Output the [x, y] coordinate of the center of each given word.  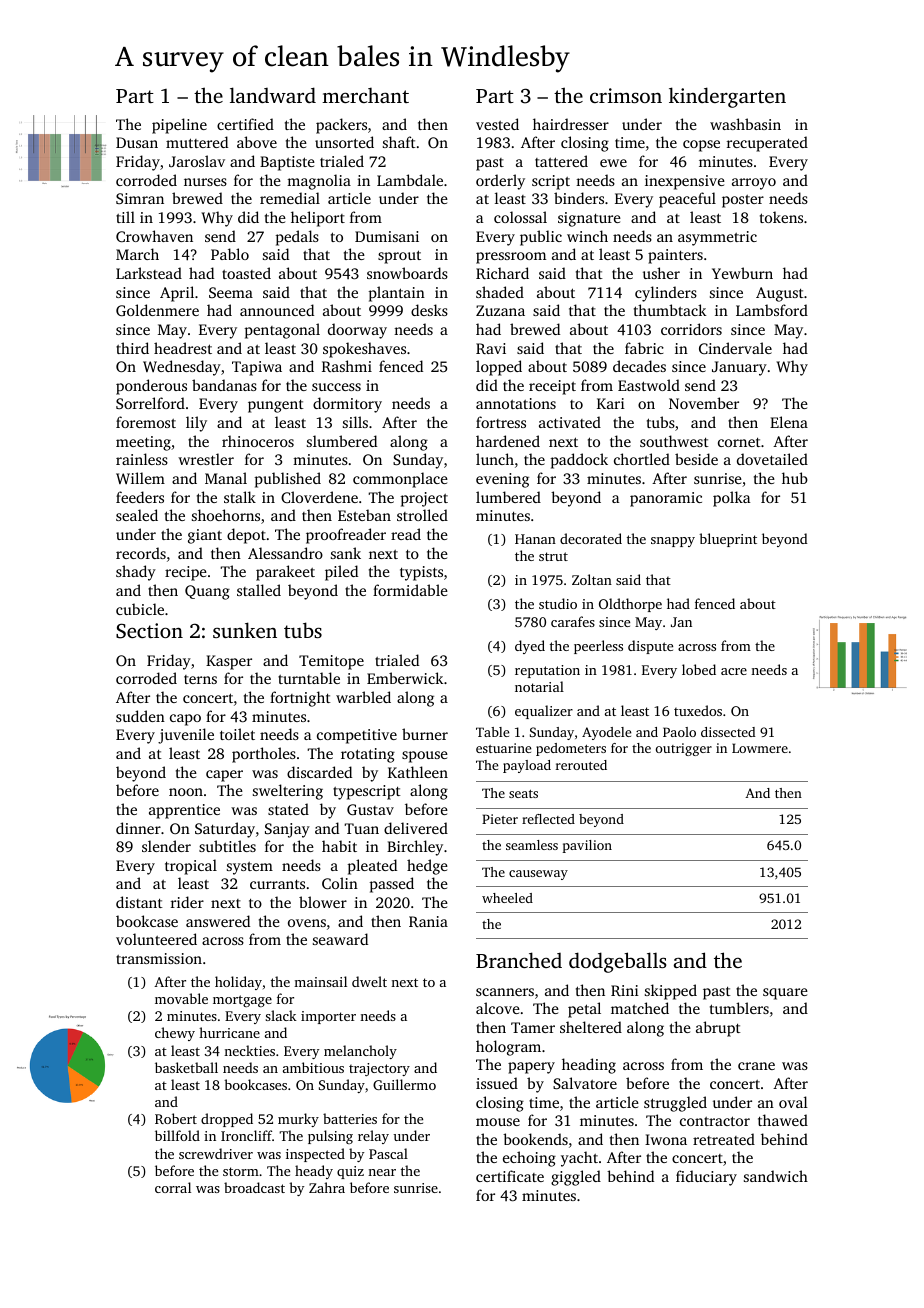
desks [429, 310]
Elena [789, 422]
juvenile [186, 736]
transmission [159, 958]
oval [793, 1102]
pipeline [179, 126]
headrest [183, 348]
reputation [547, 671]
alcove [498, 1008]
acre [734, 671]
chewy [175, 1034]
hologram [508, 1048]
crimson [626, 95]
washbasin [745, 124]
